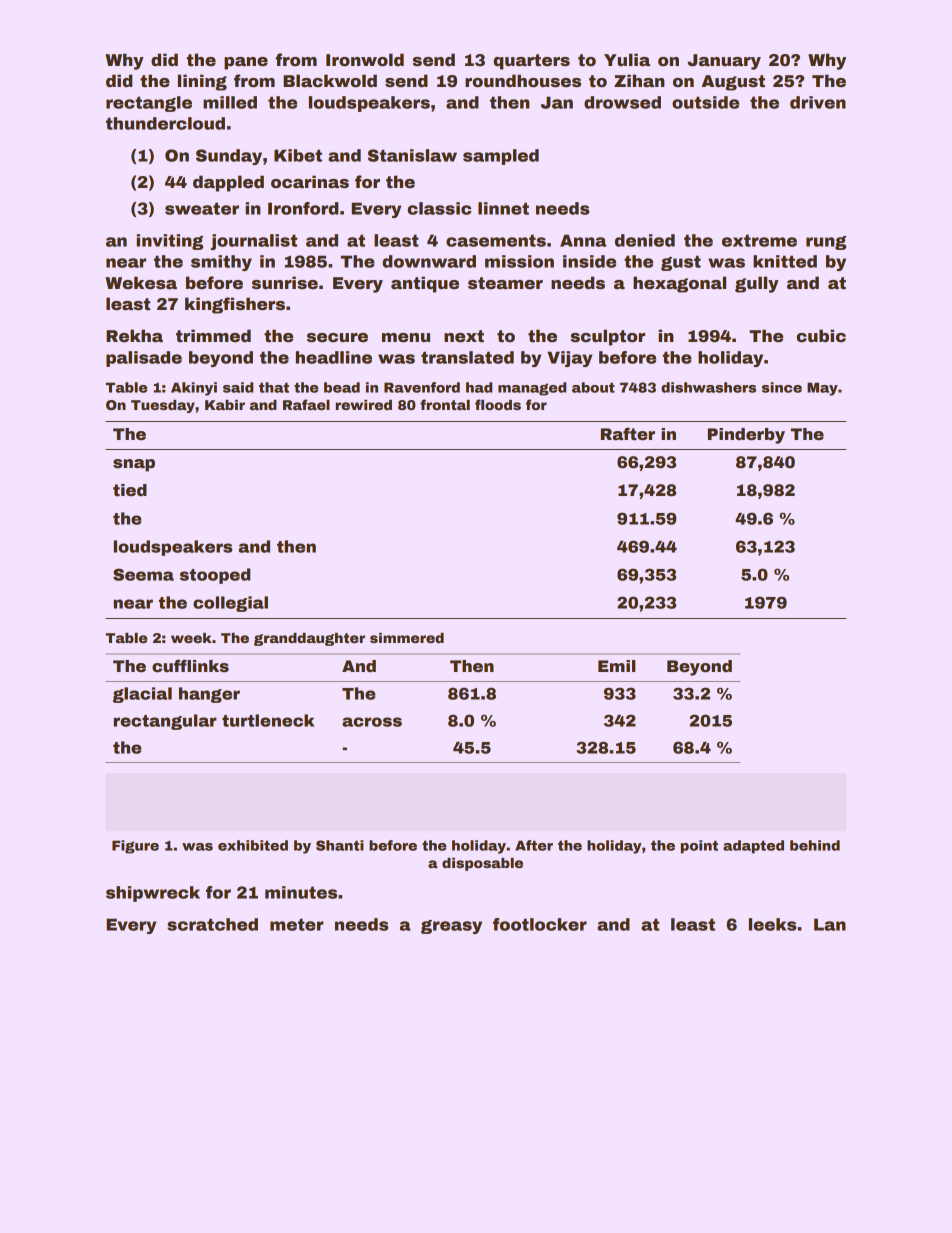  Describe the element at coordinates (212, 924) in the screenshot. I see `scratched` at that location.
